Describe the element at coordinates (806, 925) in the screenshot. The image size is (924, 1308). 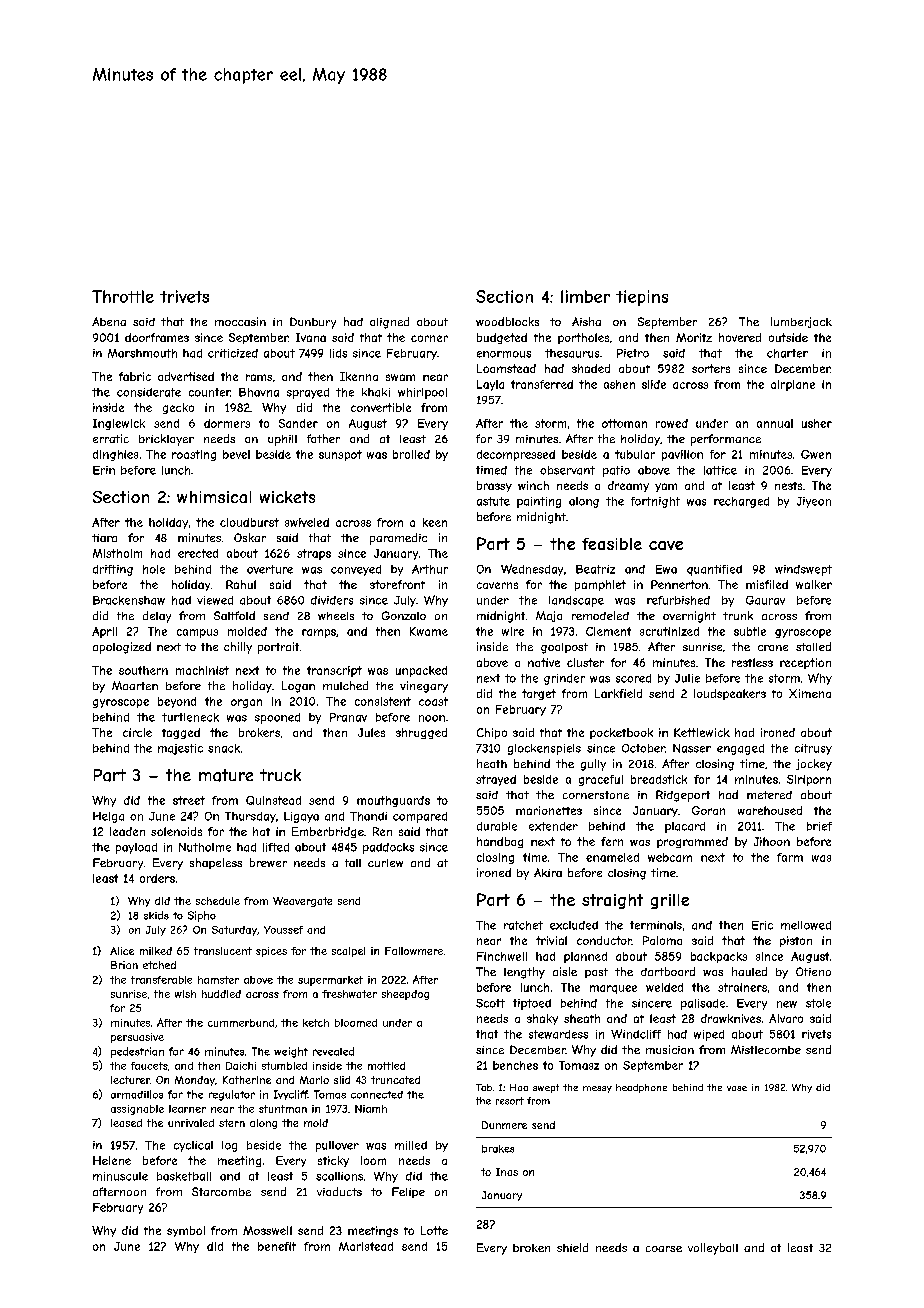
I see `mellowed` at that location.
